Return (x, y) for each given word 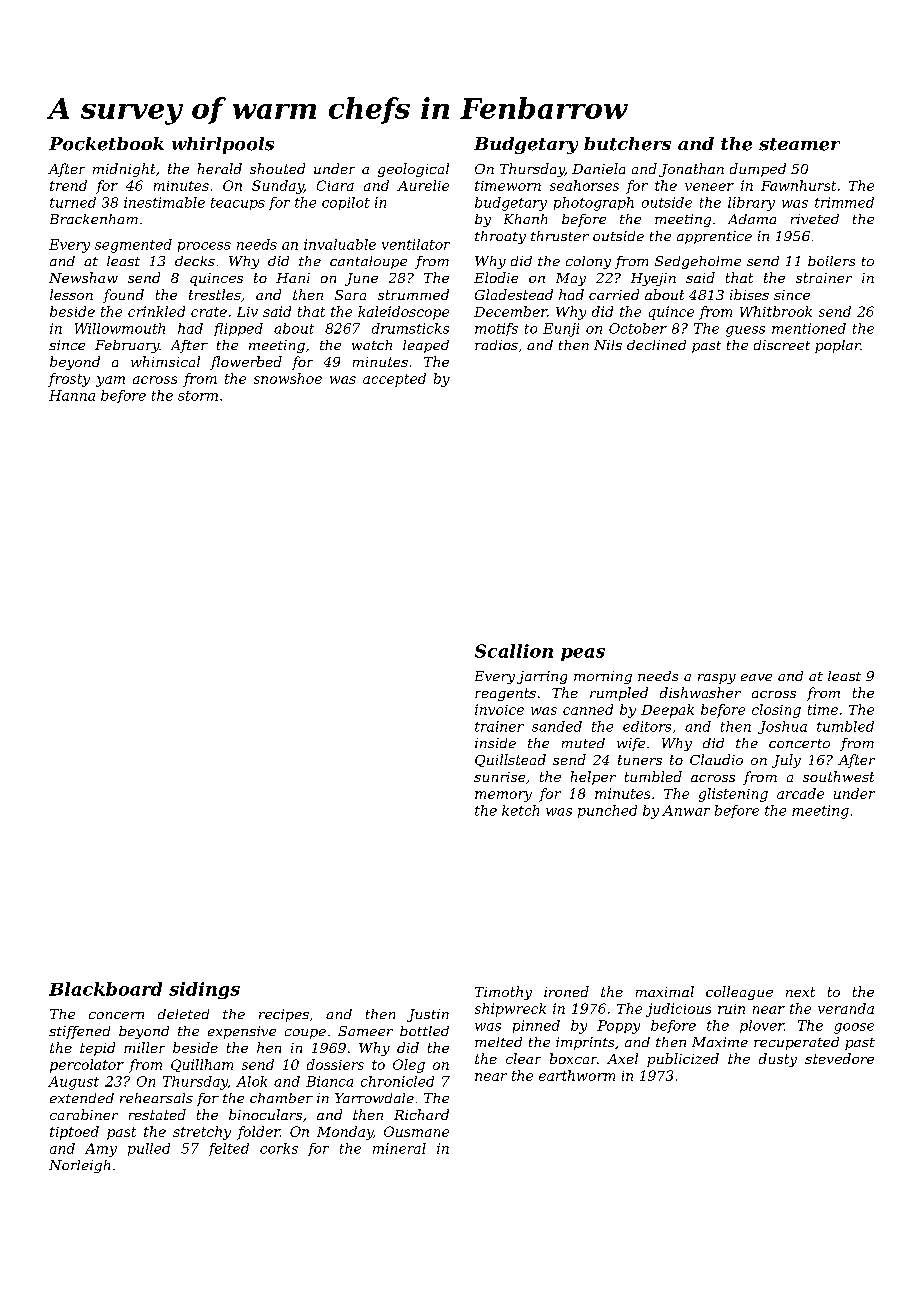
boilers (831, 261)
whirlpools (223, 145)
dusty (778, 1060)
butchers (627, 144)
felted (229, 1149)
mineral (399, 1148)
